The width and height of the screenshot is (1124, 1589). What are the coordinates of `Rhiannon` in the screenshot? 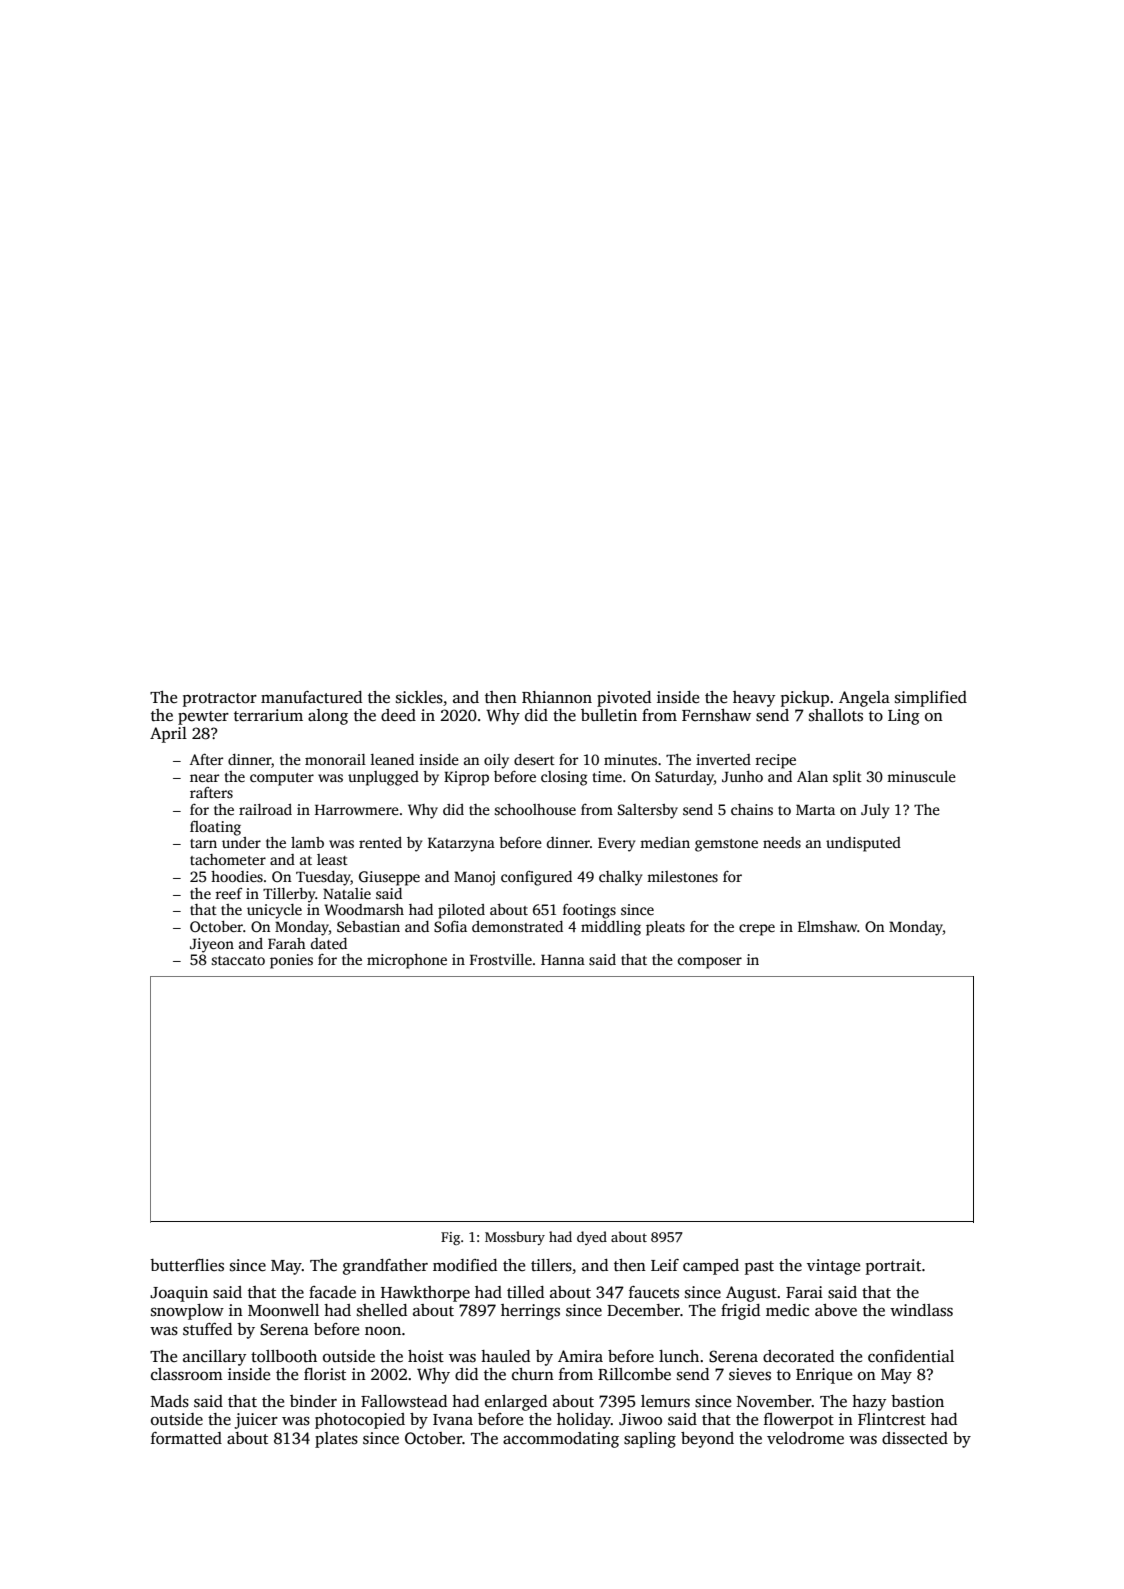 It's located at (557, 697).
